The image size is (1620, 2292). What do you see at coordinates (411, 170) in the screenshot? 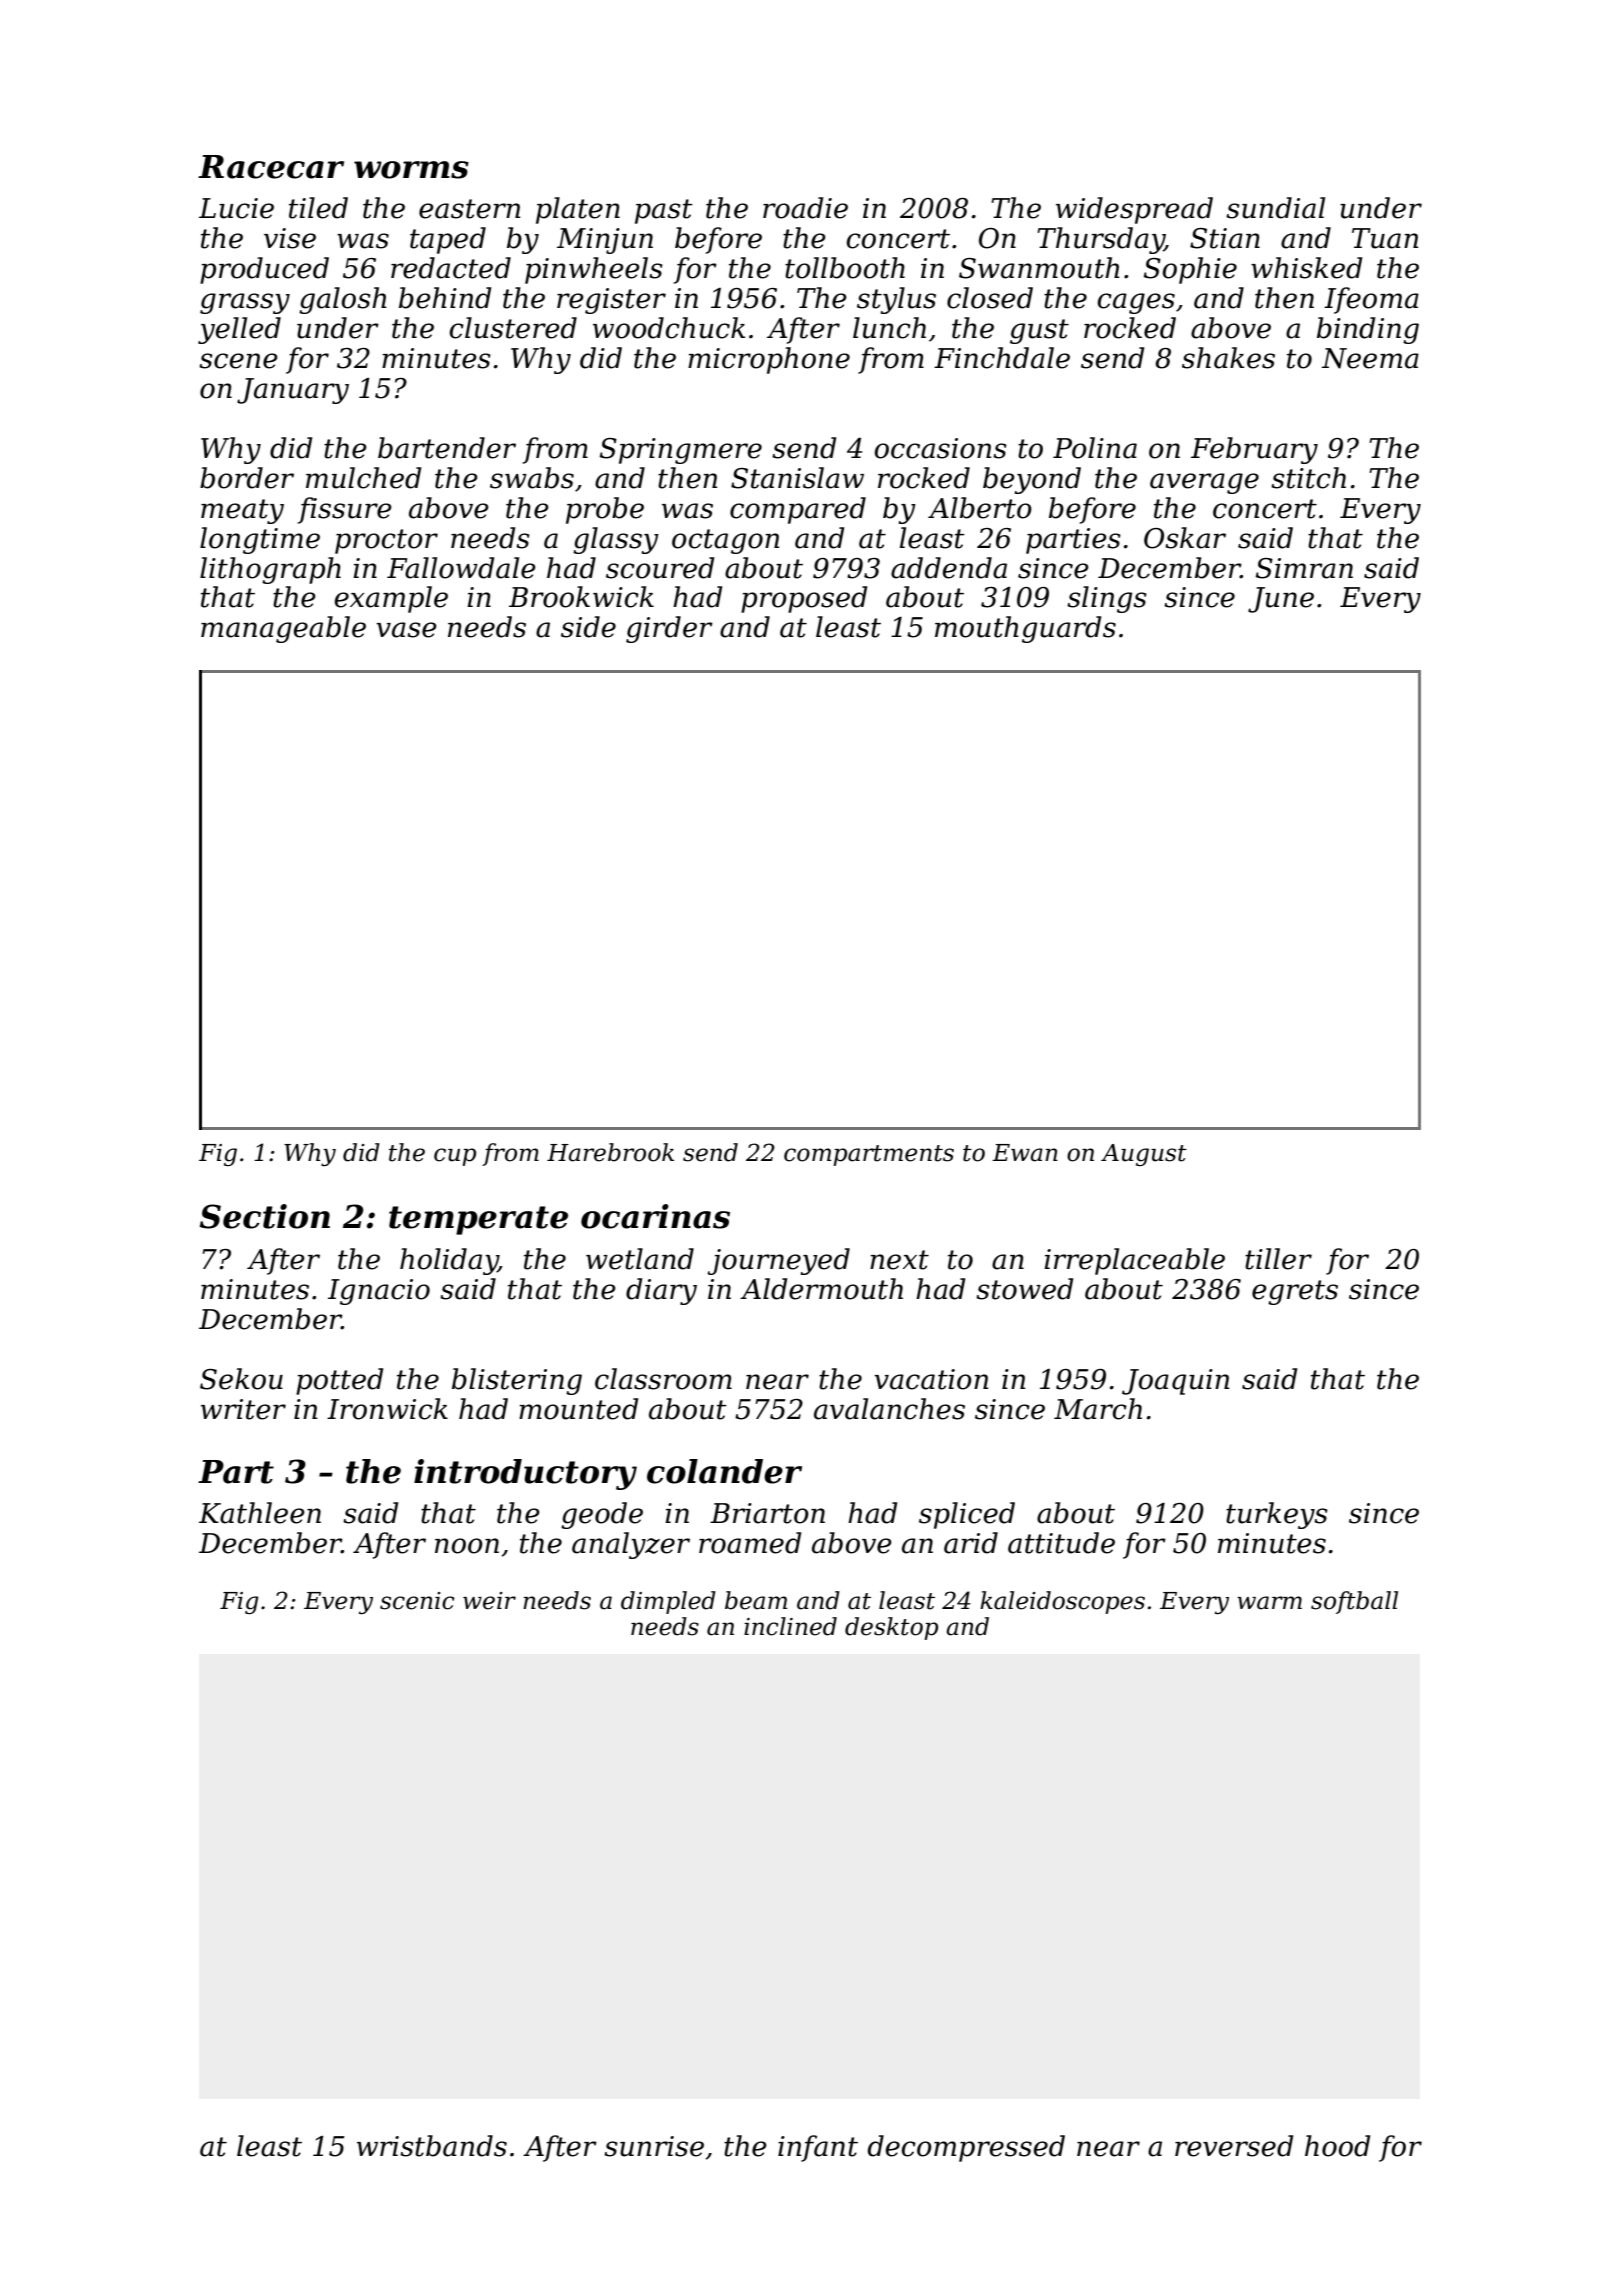
I see `worms` at bounding box center [411, 170].
